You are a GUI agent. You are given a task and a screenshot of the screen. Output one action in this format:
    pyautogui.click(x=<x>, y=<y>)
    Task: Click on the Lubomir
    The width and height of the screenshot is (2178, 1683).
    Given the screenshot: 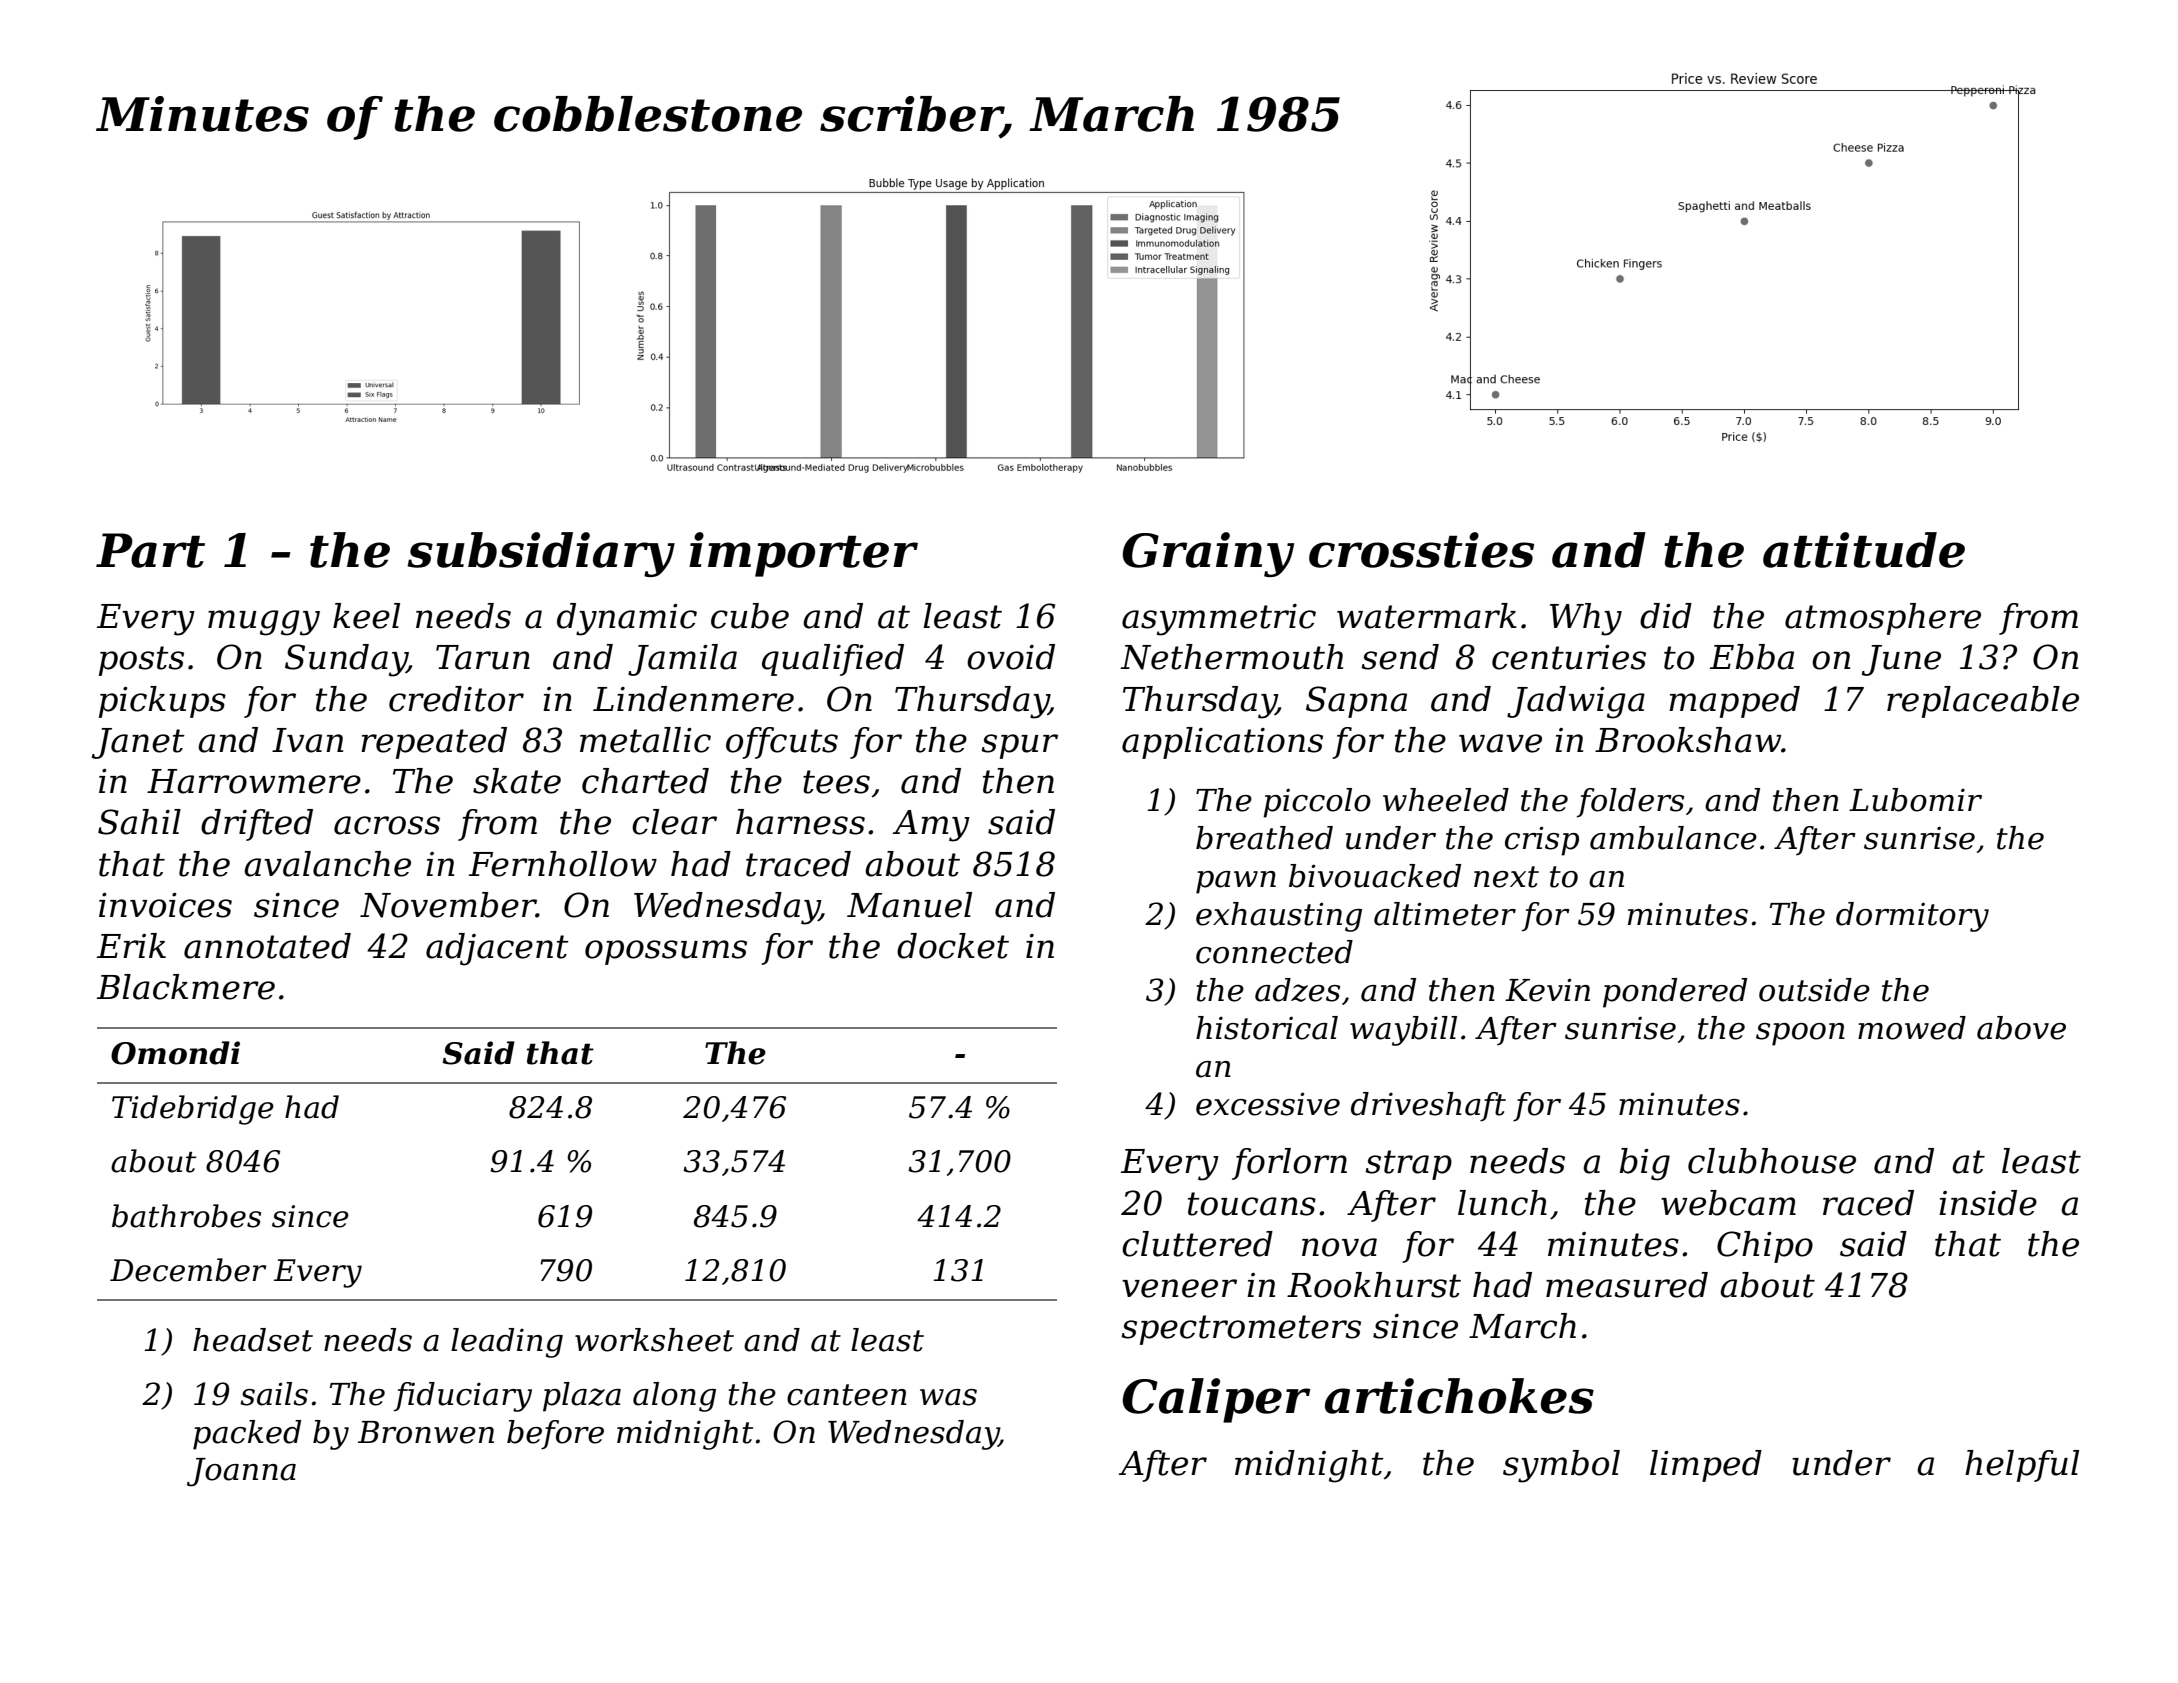 What is the action you would take?
    pyautogui.click(x=1915, y=800)
